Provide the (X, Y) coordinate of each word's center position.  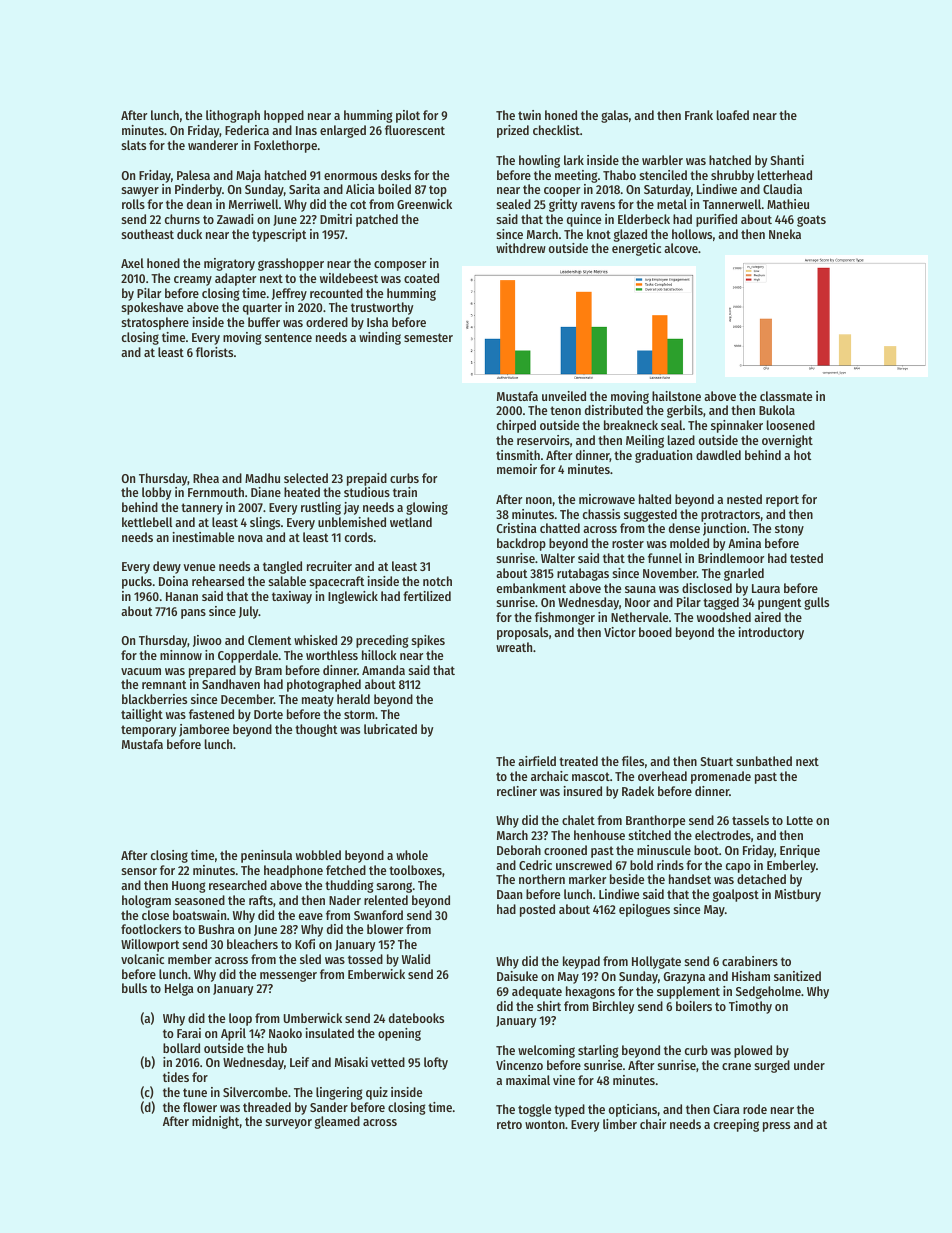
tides (176, 1077)
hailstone (676, 396)
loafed (733, 115)
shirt (549, 1006)
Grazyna (684, 978)
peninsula (266, 856)
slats (134, 145)
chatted (560, 528)
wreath (514, 647)
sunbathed (764, 761)
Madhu (262, 478)
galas (614, 116)
